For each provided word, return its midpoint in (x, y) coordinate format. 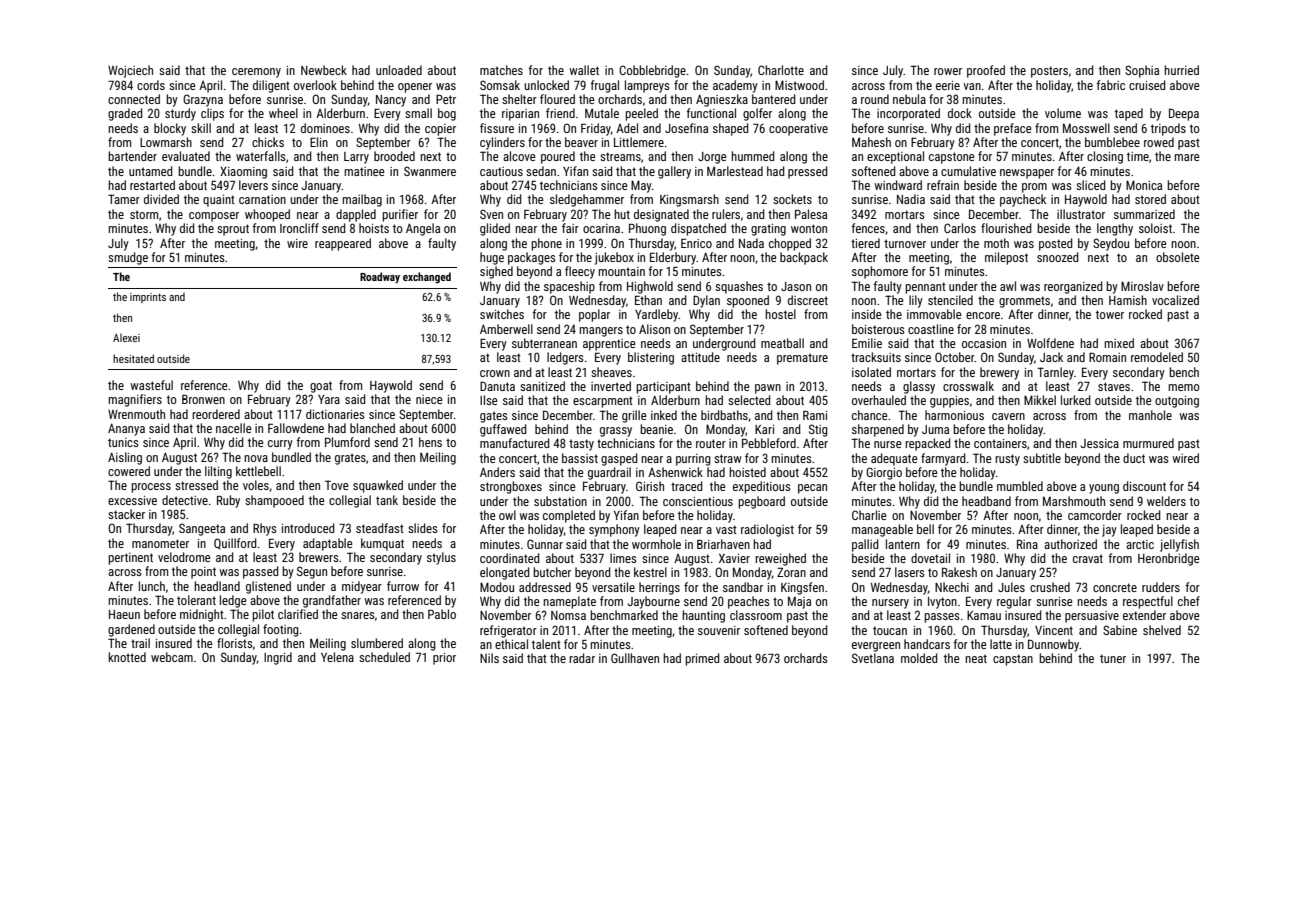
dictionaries (335, 414)
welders (1166, 501)
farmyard (943, 459)
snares (358, 615)
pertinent (130, 559)
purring (693, 460)
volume (1063, 113)
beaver (581, 142)
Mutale (602, 113)
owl (507, 515)
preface (1013, 129)
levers (253, 185)
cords (151, 85)
